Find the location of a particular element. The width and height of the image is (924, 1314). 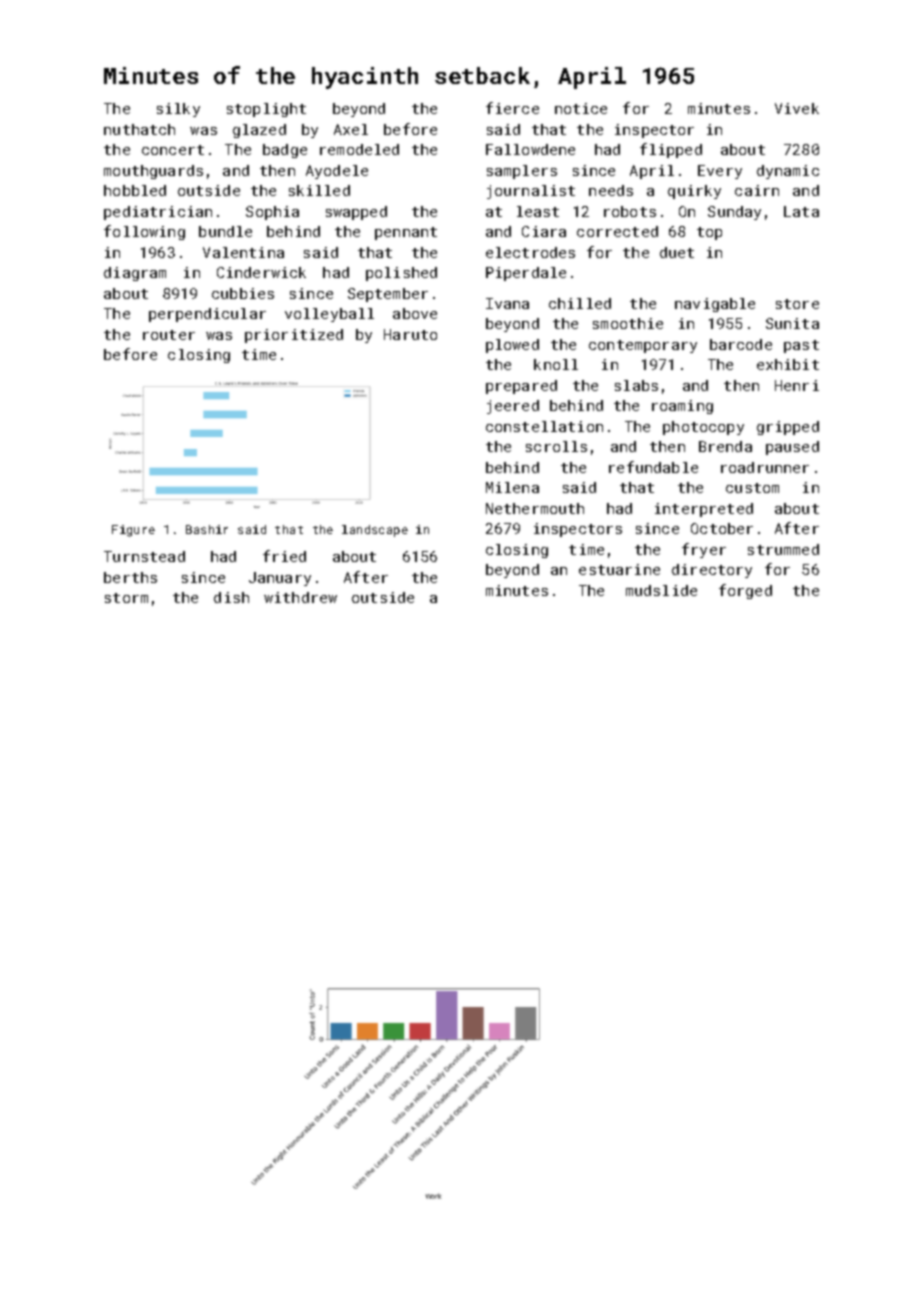

silky is located at coordinates (178, 110).
